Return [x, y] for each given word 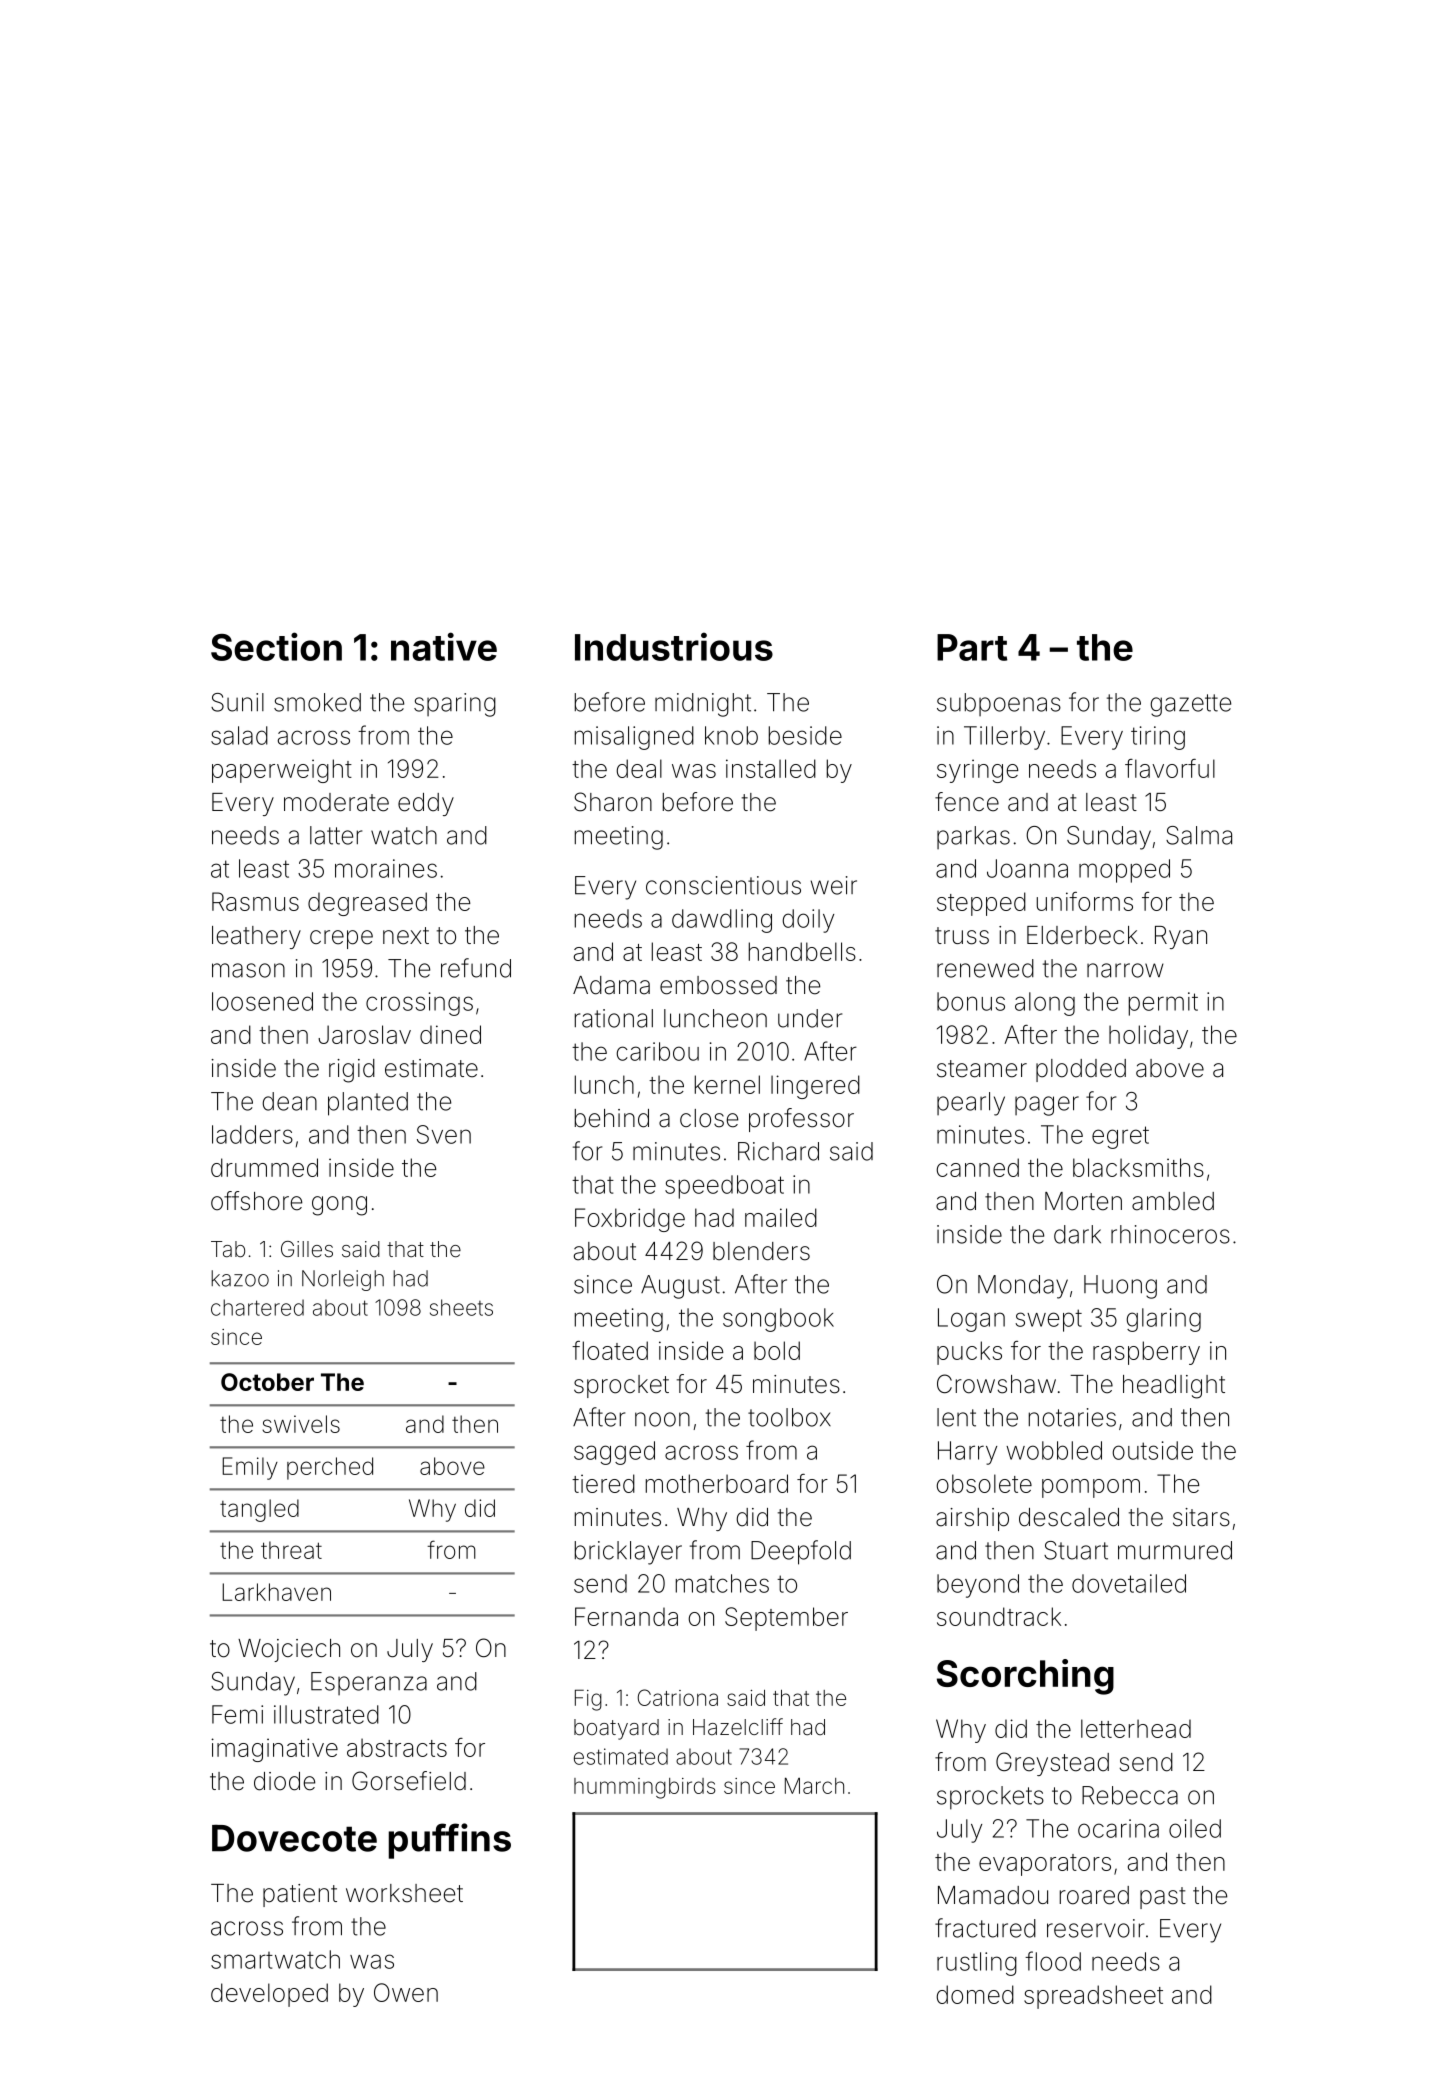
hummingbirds [645, 1788]
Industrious [674, 646]
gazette [1190, 705]
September [786, 1619]
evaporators [1045, 1865]
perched [330, 1468]
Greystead [1052, 1764]
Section [276, 646]
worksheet [404, 1893]
